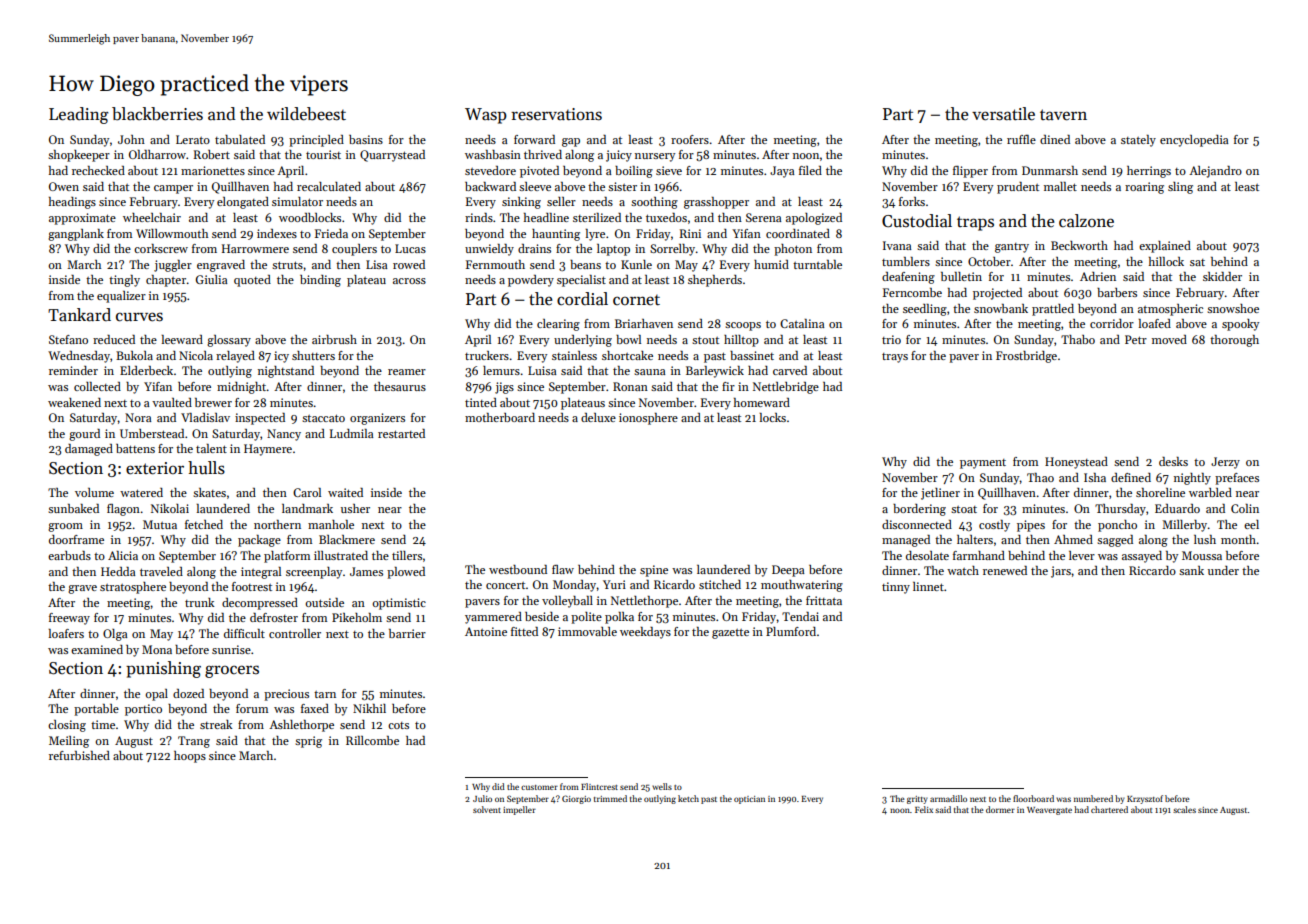 The image size is (1308, 924). I want to click on sank, so click(1191, 570).
